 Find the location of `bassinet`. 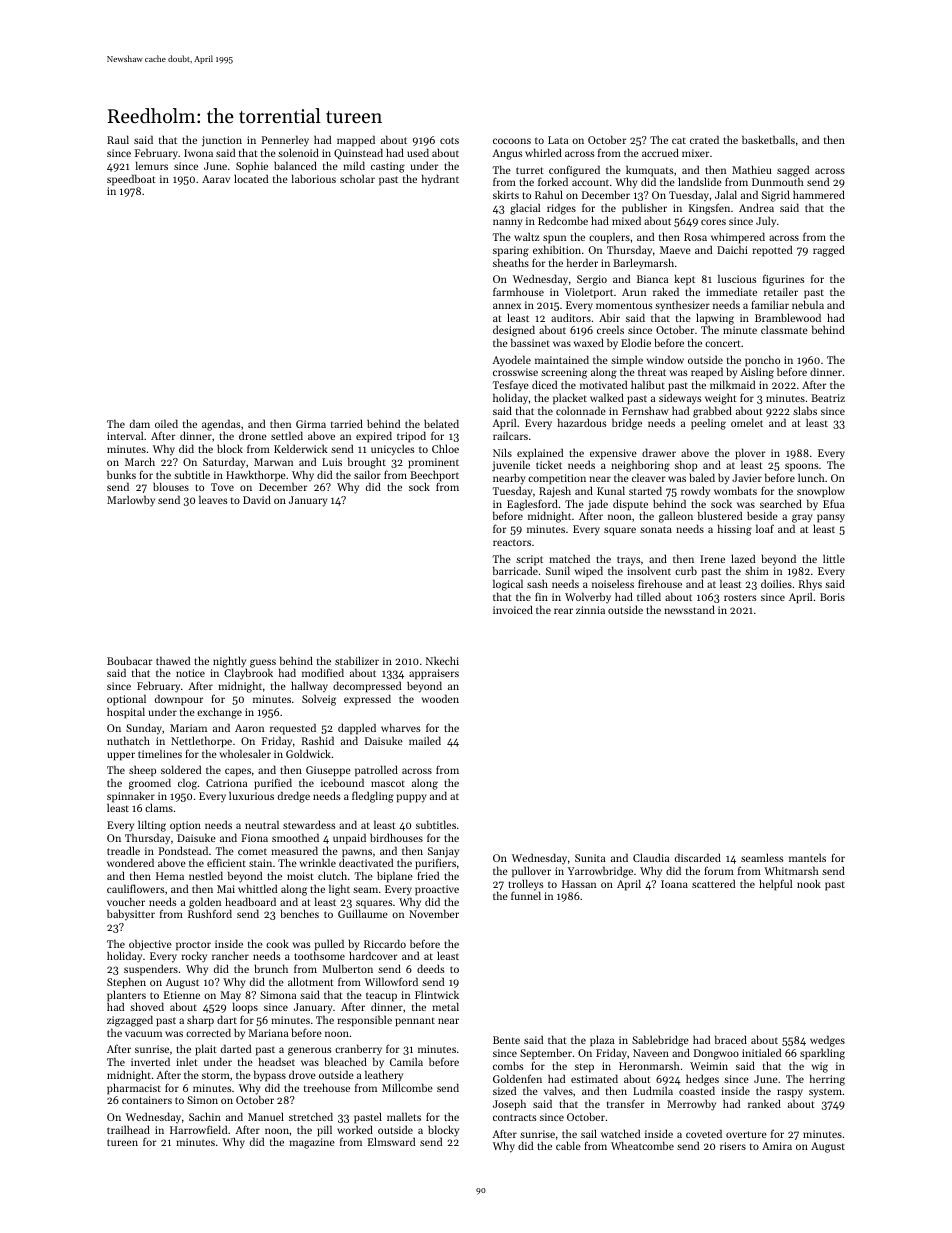

bassinet is located at coordinates (530, 342).
